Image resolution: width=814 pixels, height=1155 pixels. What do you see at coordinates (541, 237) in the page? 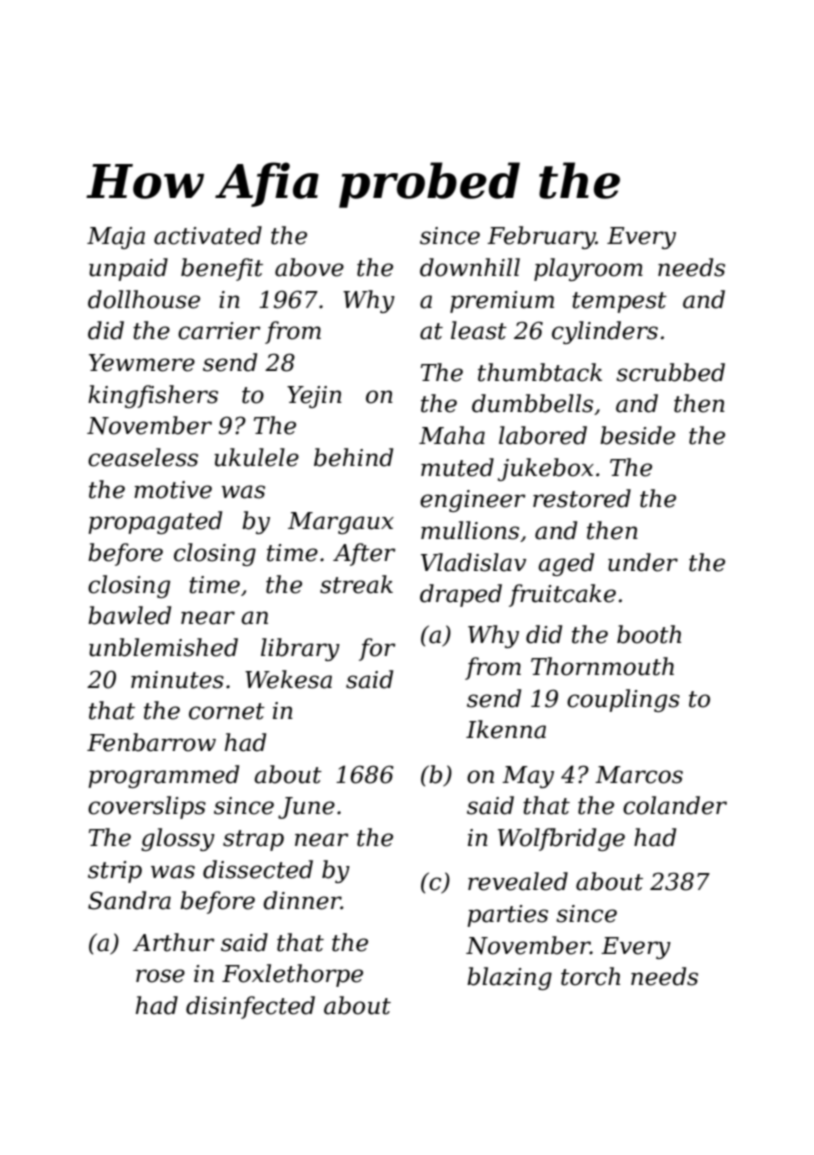
I see `February` at bounding box center [541, 237].
